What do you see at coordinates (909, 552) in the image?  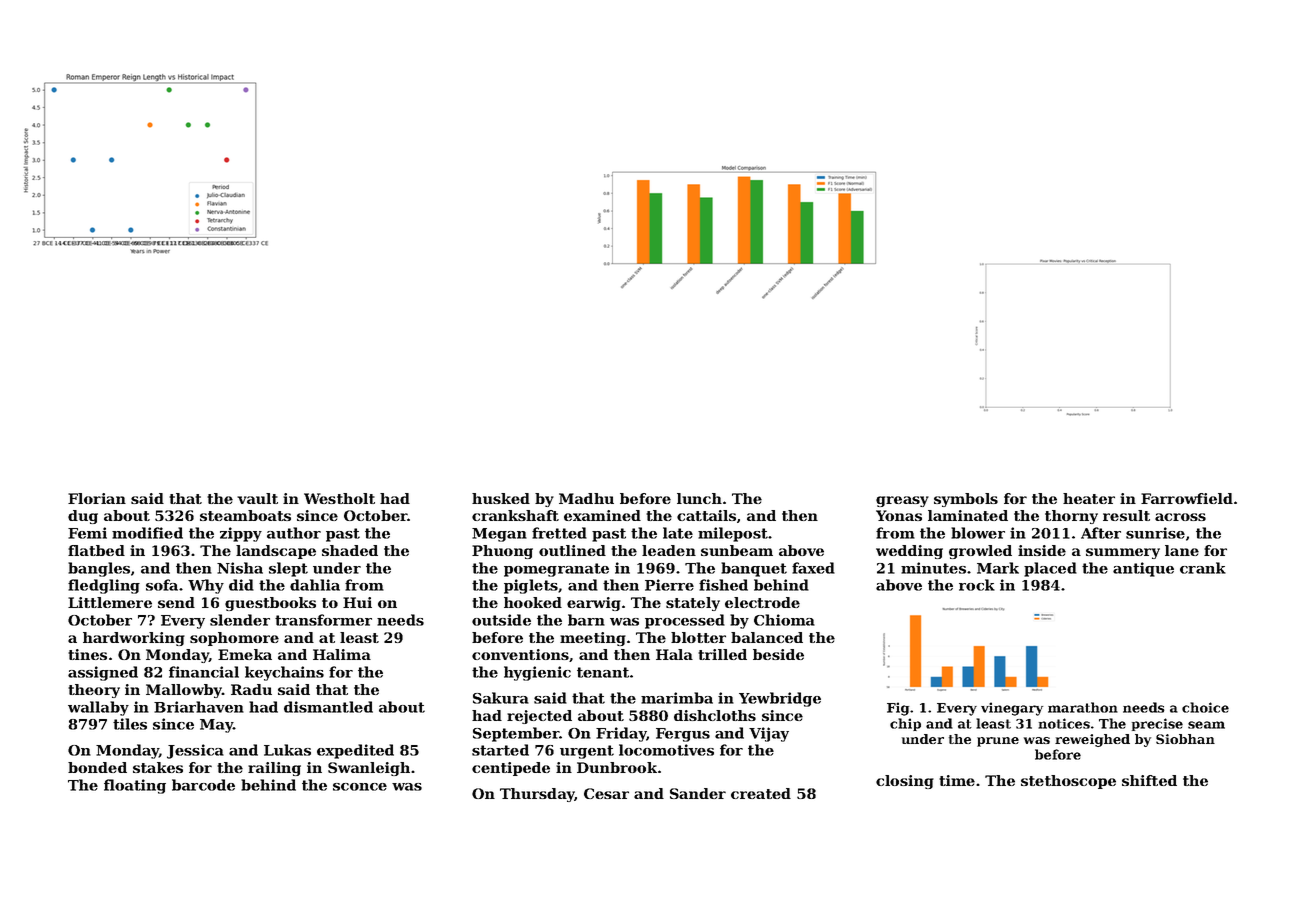 I see `wedding` at bounding box center [909, 552].
